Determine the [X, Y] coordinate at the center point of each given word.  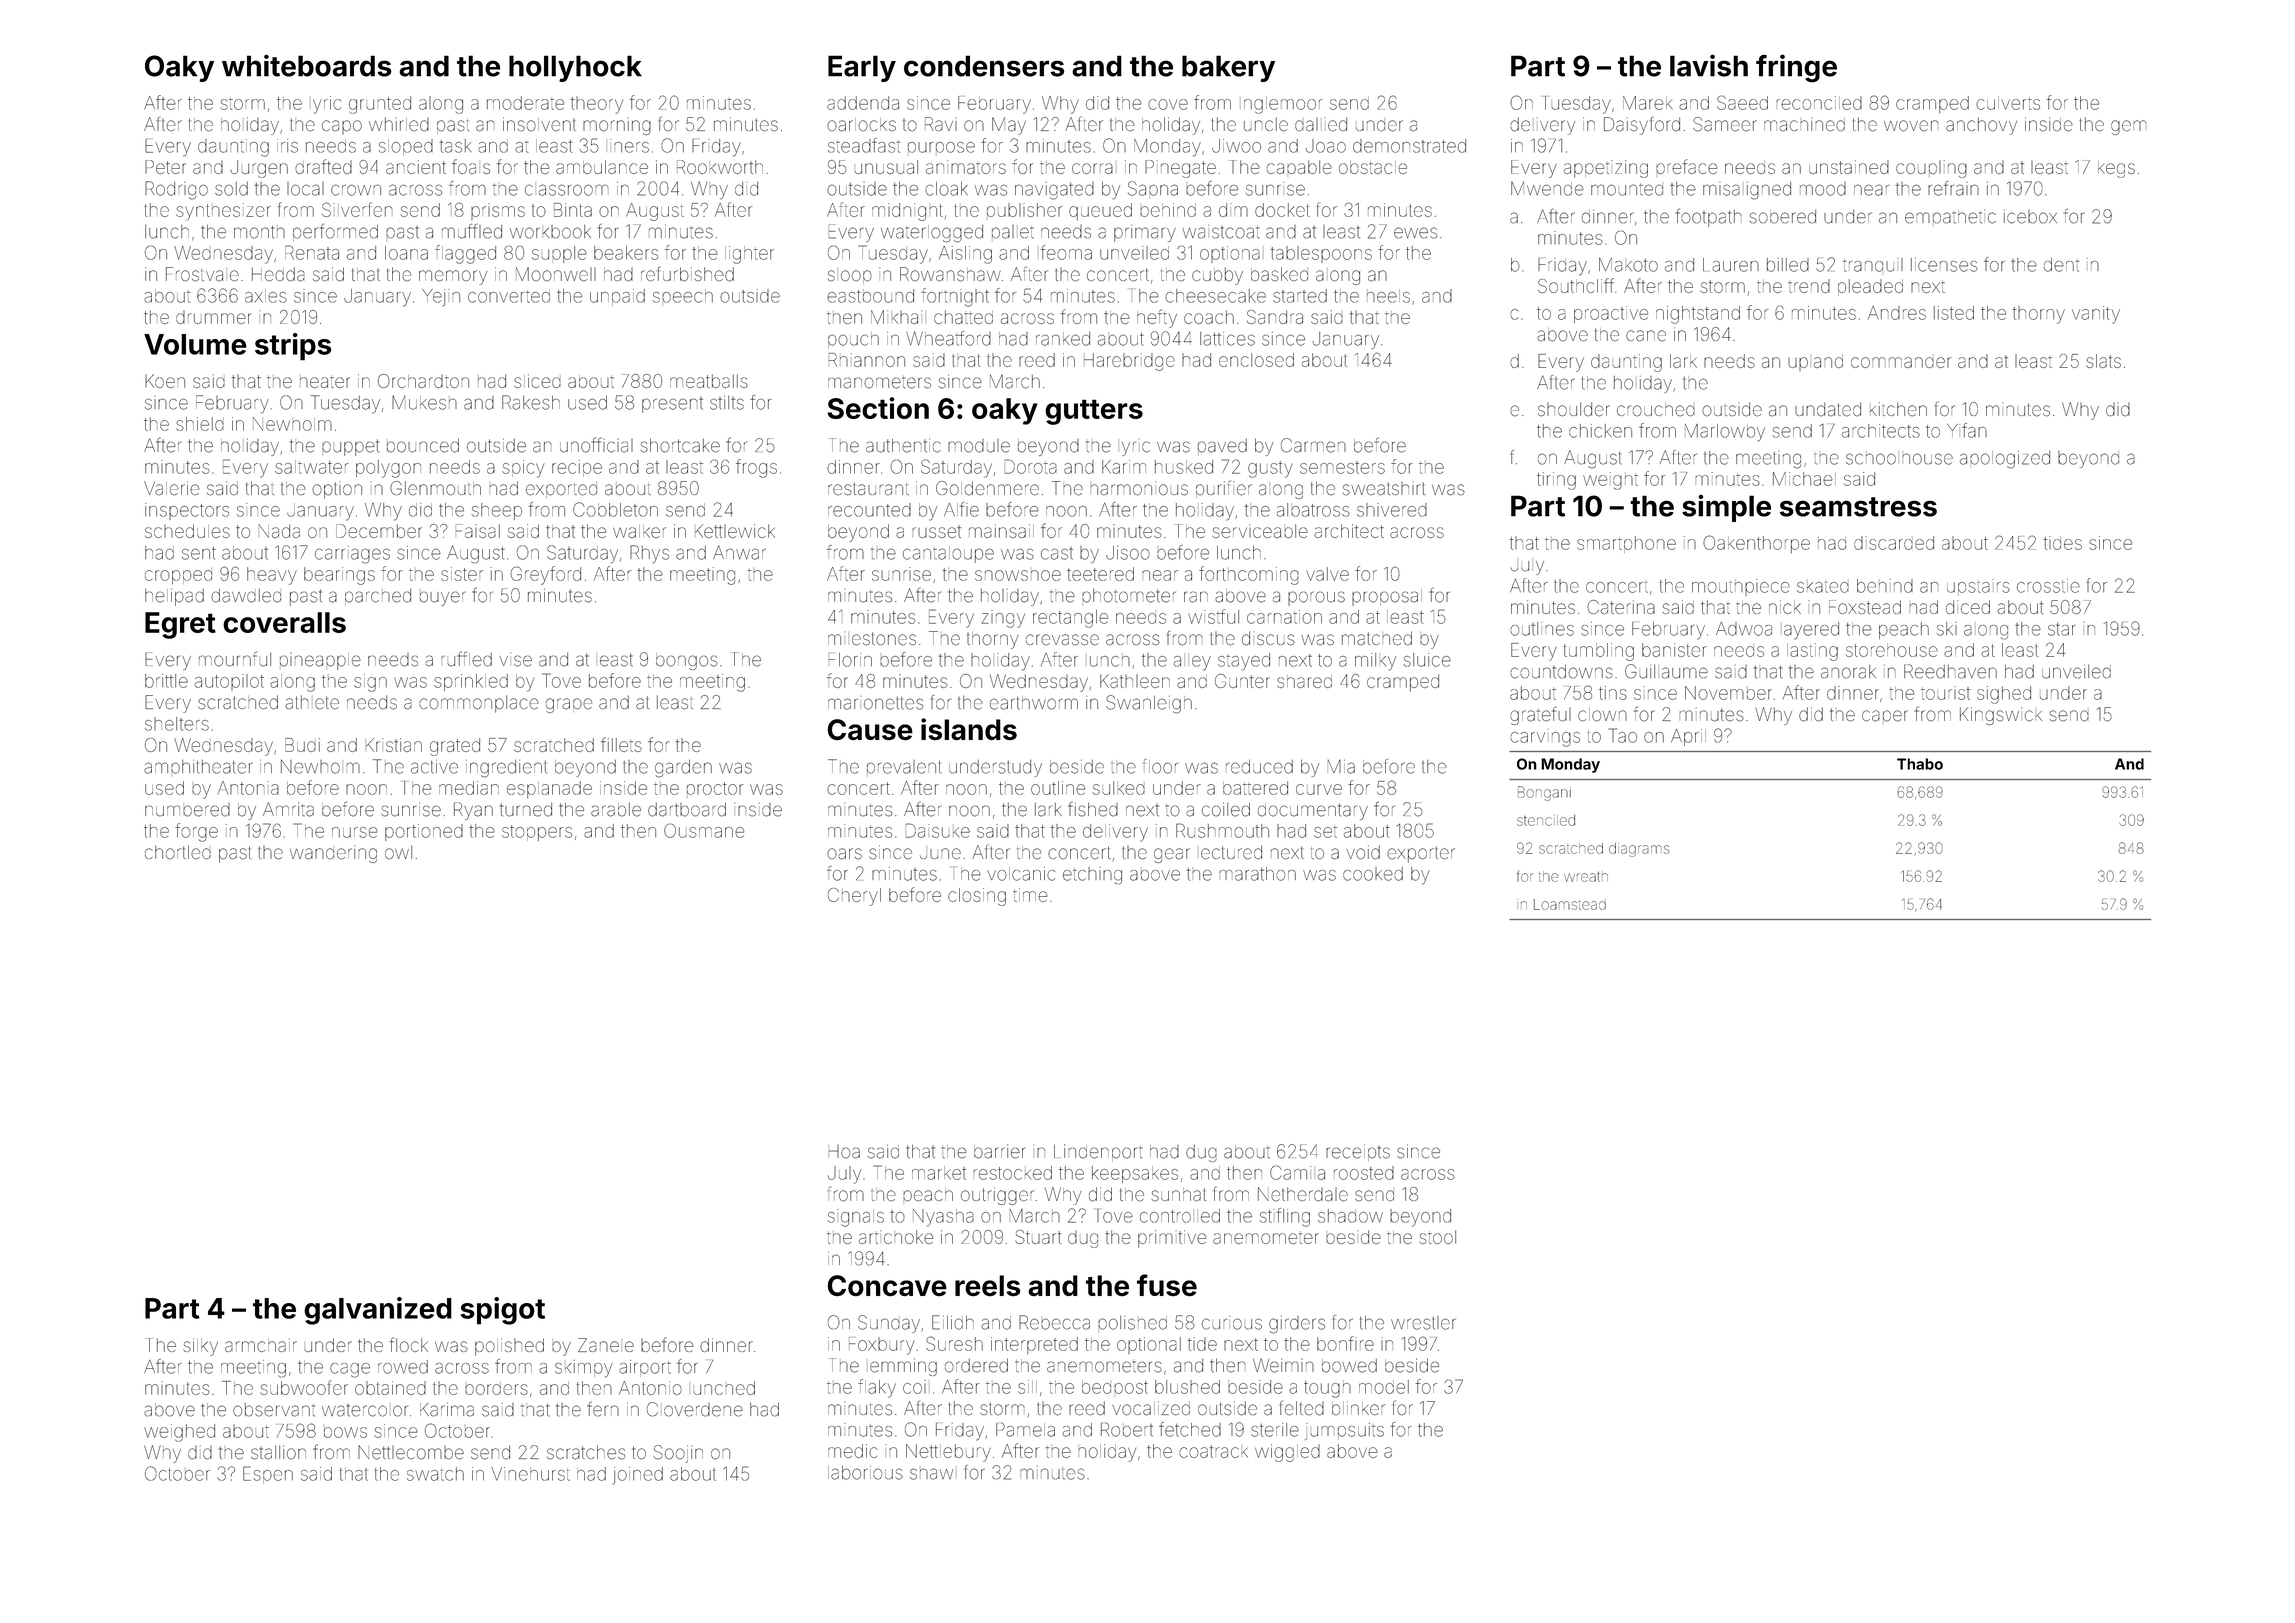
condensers [984, 66]
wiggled [1287, 1453]
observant [274, 1410]
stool [1438, 1237]
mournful [235, 659]
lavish [1709, 65]
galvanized [378, 1311]
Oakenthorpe [1756, 544]
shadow [1350, 1216]
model [1384, 1387]
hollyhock [575, 68]
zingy [1003, 619]
